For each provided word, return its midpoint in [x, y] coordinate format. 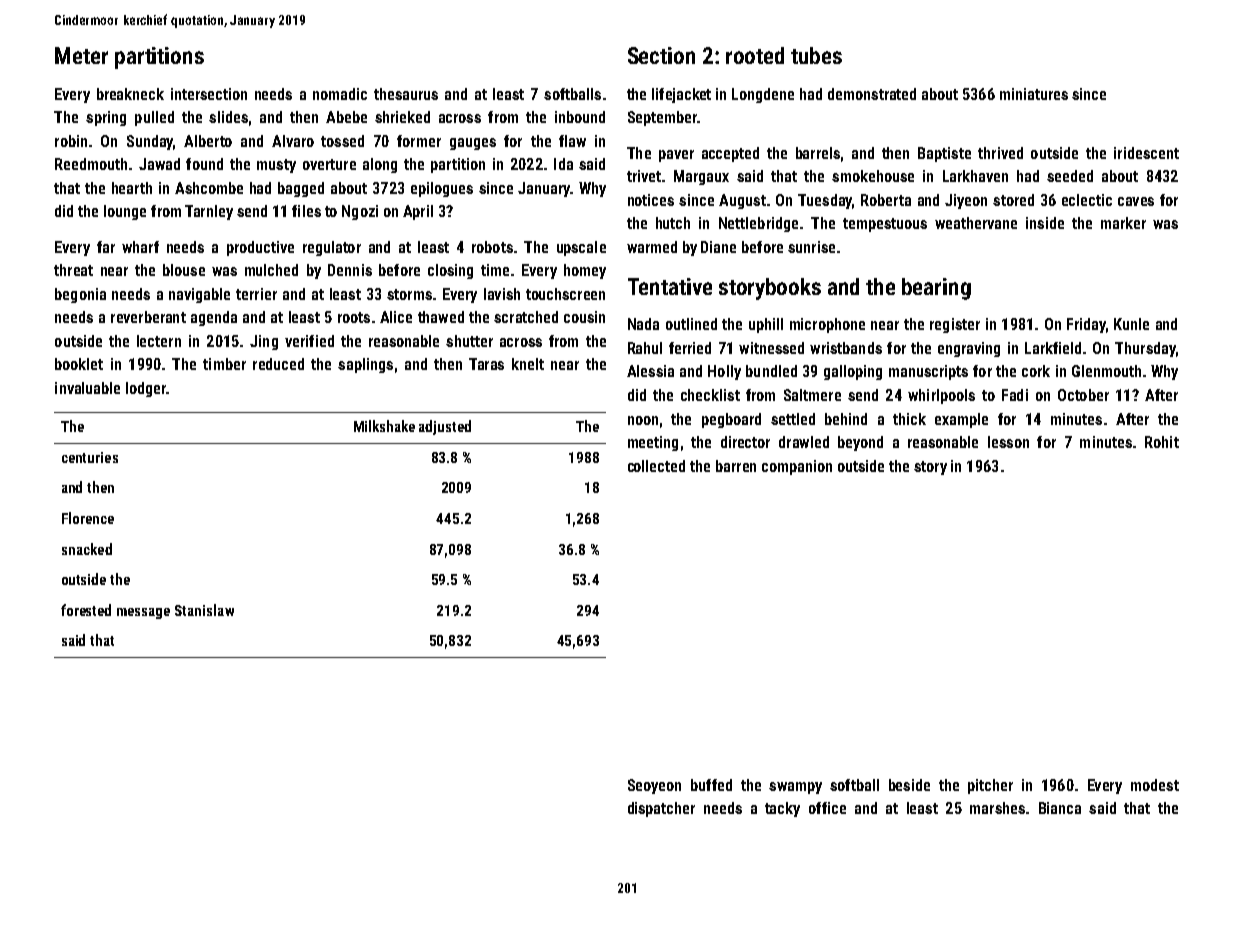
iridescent [1146, 153]
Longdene [763, 95]
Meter [81, 55]
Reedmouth [91, 164]
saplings [365, 365]
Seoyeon [654, 786]
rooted [755, 55]
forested [86, 610]
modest [1155, 785]
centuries [90, 457]
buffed [711, 785]
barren [736, 466]
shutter [469, 341]
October [1083, 395]
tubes [816, 55]
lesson [1008, 442]
